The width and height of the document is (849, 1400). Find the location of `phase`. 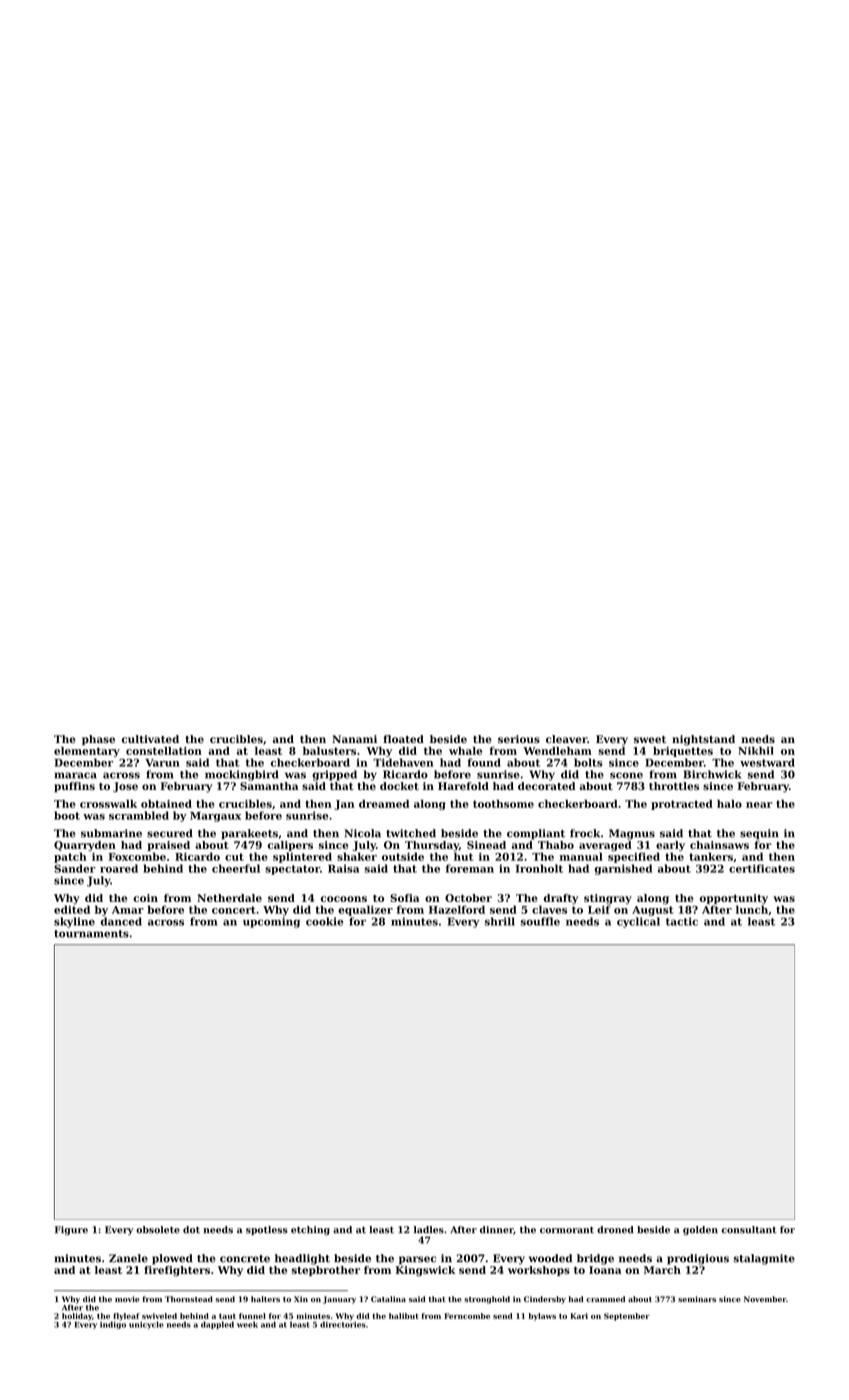

phase is located at coordinates (98, 740).
